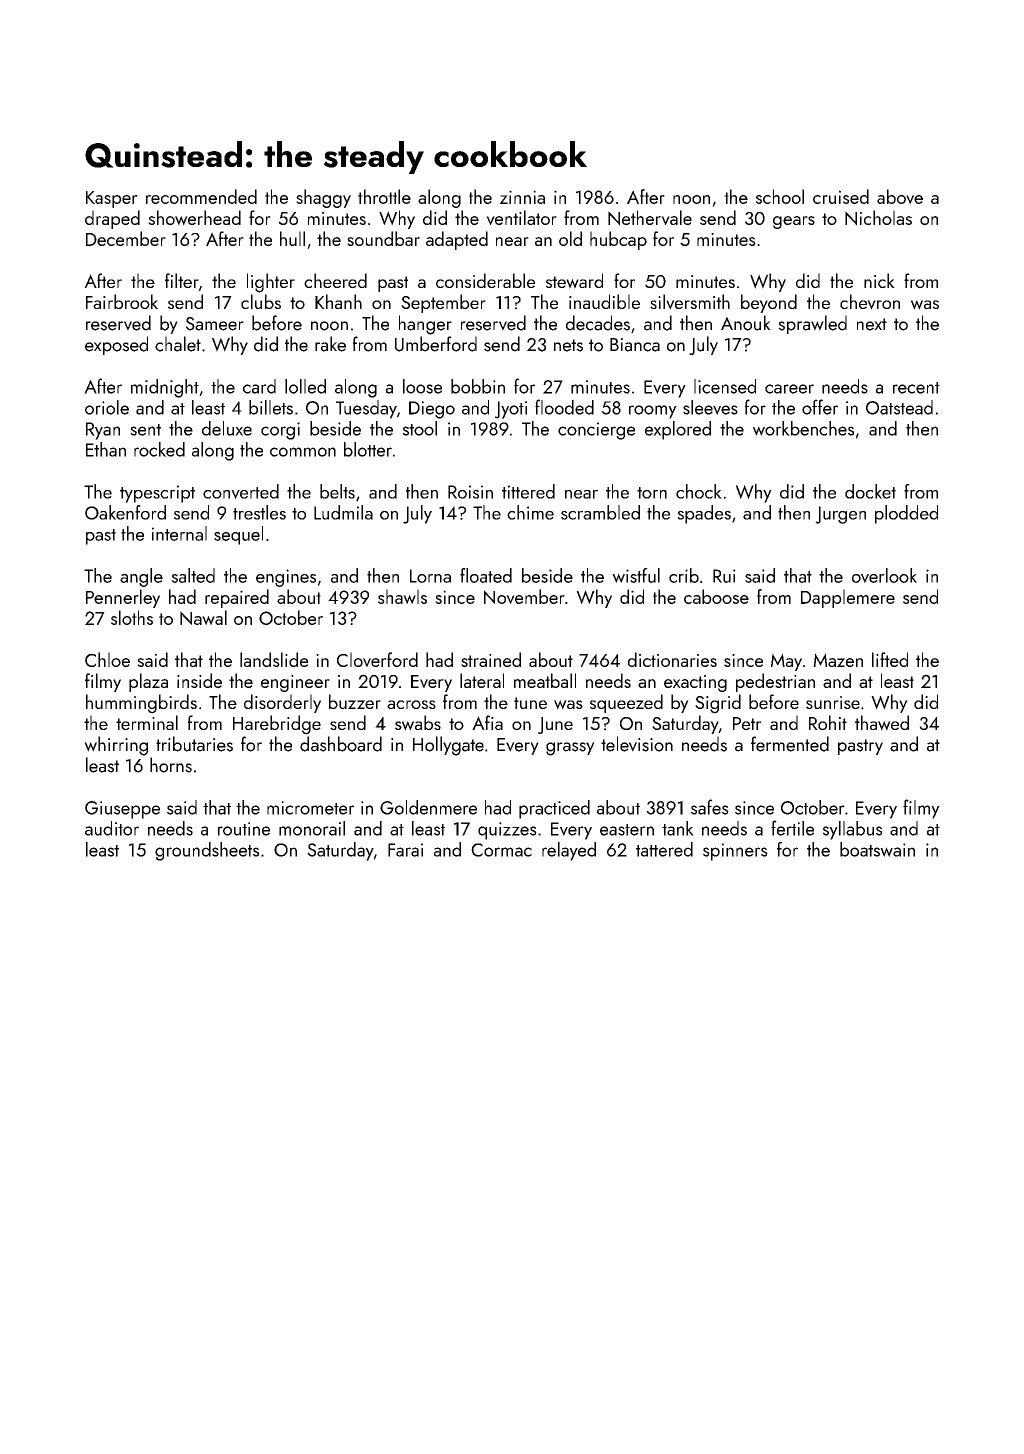 This screenshot has width=1024, height=1454. Describe the element at coordinates (112, 199) in the screenshot. I see `Kasper` at that location.
